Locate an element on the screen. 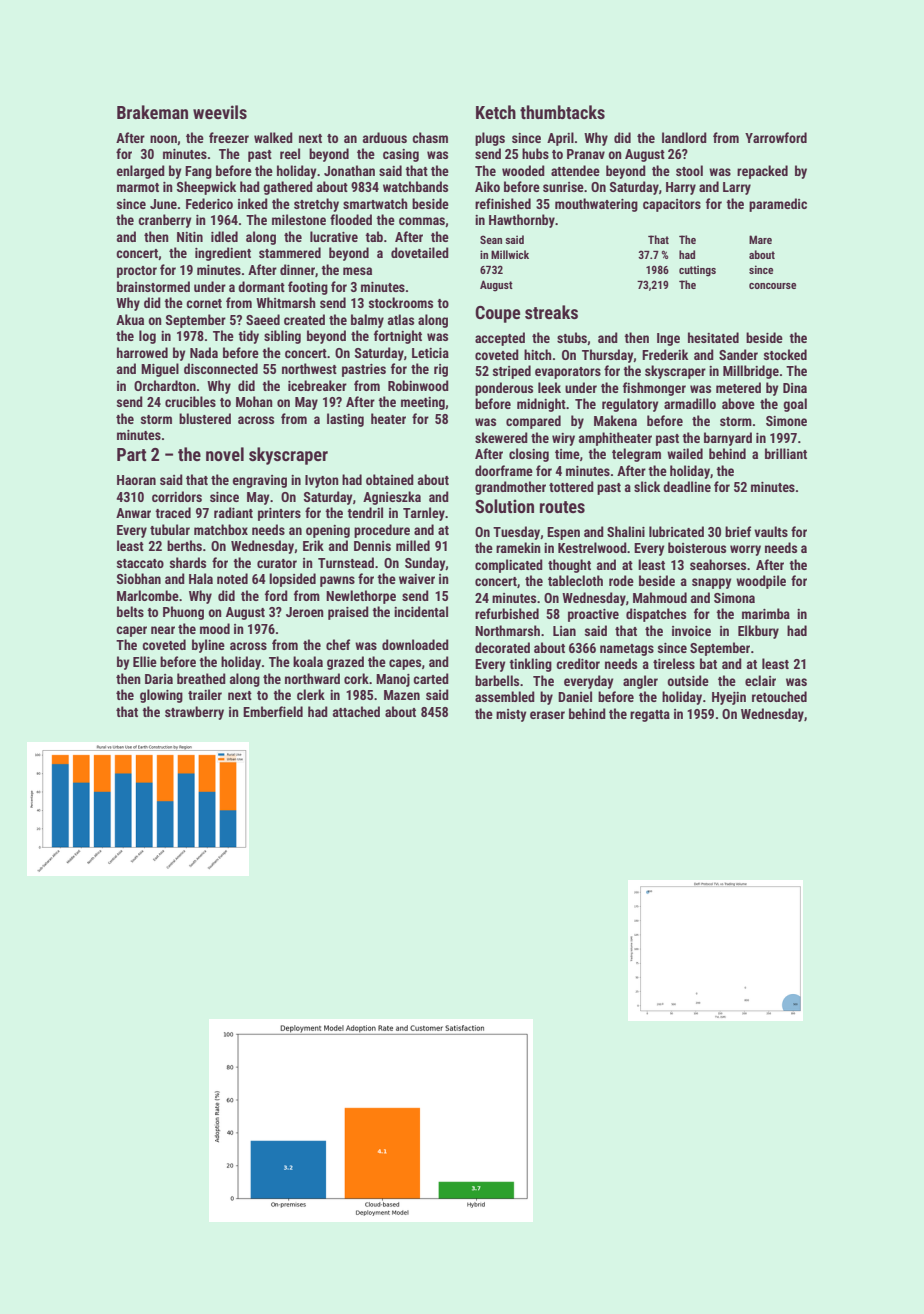  blustered is located at coordinates (205, 418).
